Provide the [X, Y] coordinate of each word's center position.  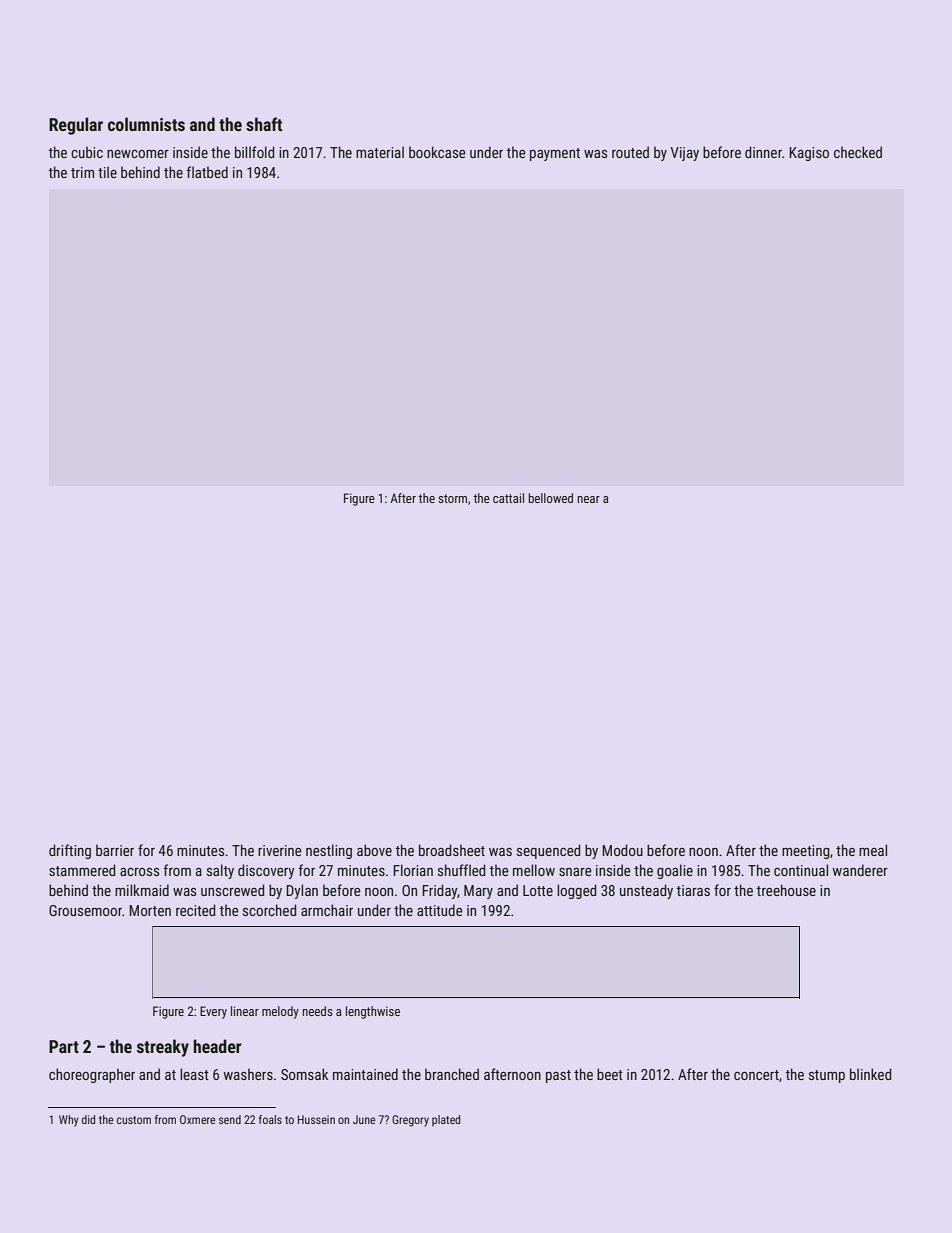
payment [555, 154]
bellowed [550, 498]
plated [446, 1121]
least [194, 1074]
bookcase [437, 152]
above [374, 850]
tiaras [693, 890]
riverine [280, 850]
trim [82, 172]
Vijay [684, 154]
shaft [264, 124]
